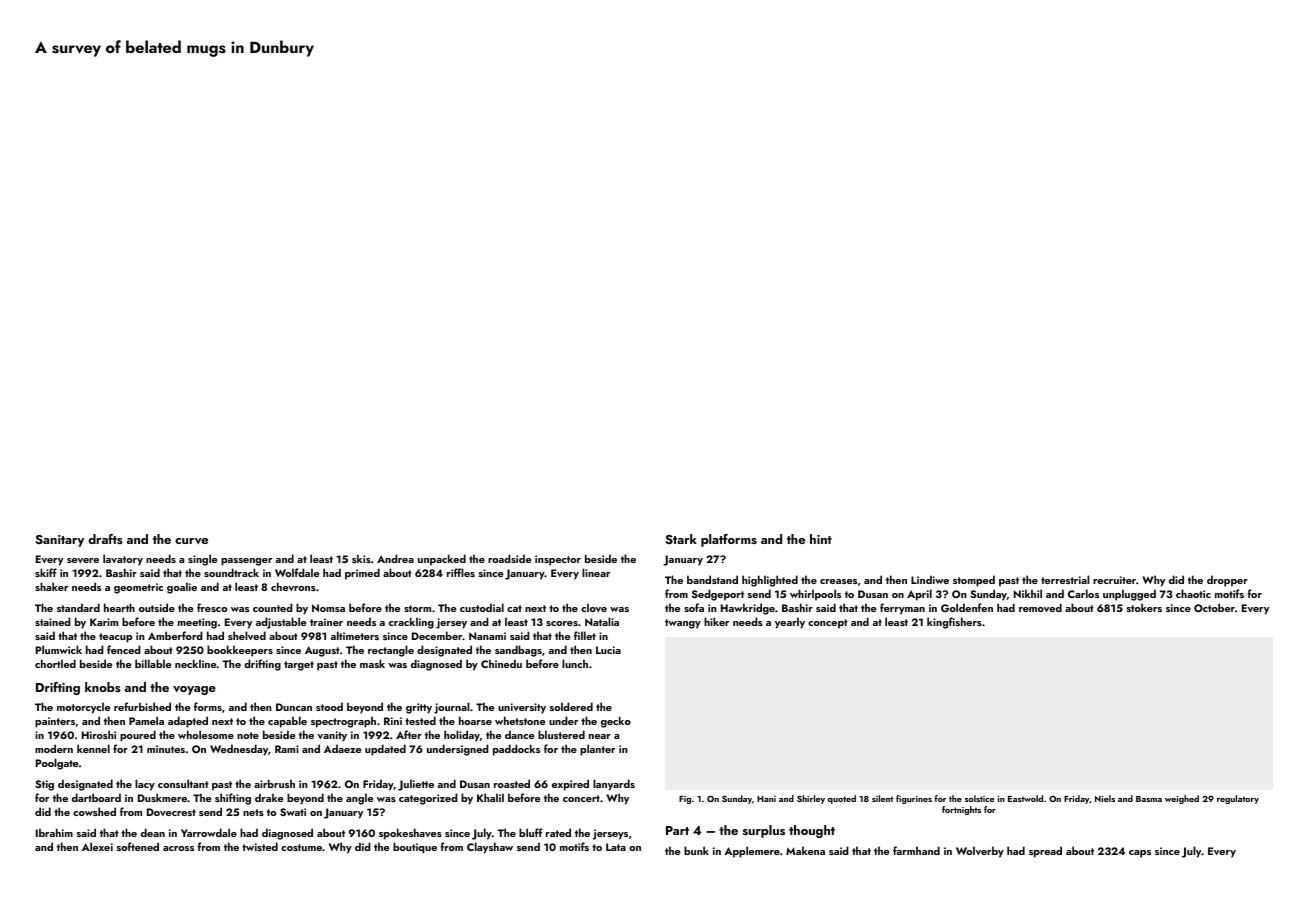 The height and width of the page is (924, 1308). I want to click on solstice, so click(979, 798).
